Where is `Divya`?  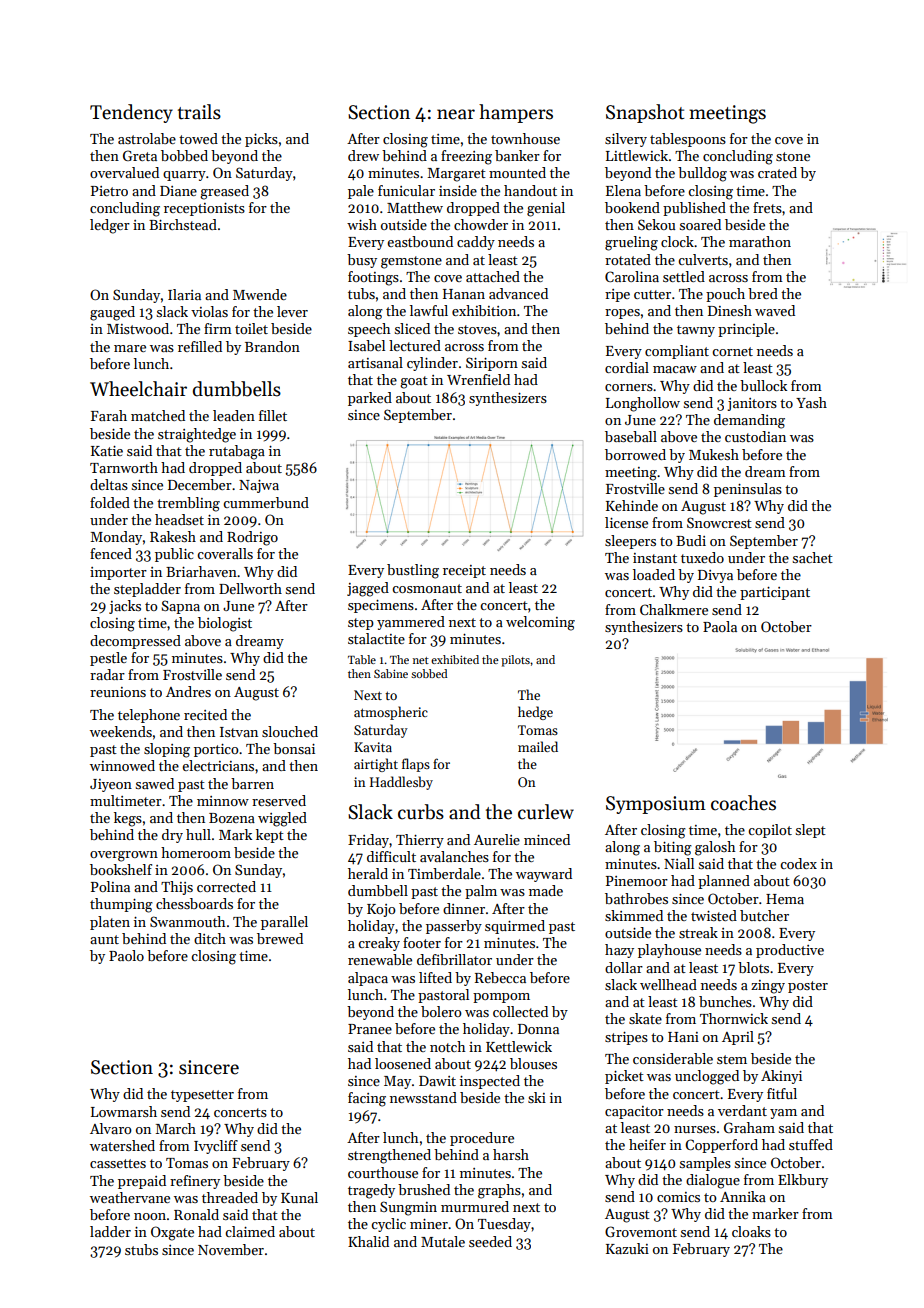 Divya is located at coordinates (715, 576).
